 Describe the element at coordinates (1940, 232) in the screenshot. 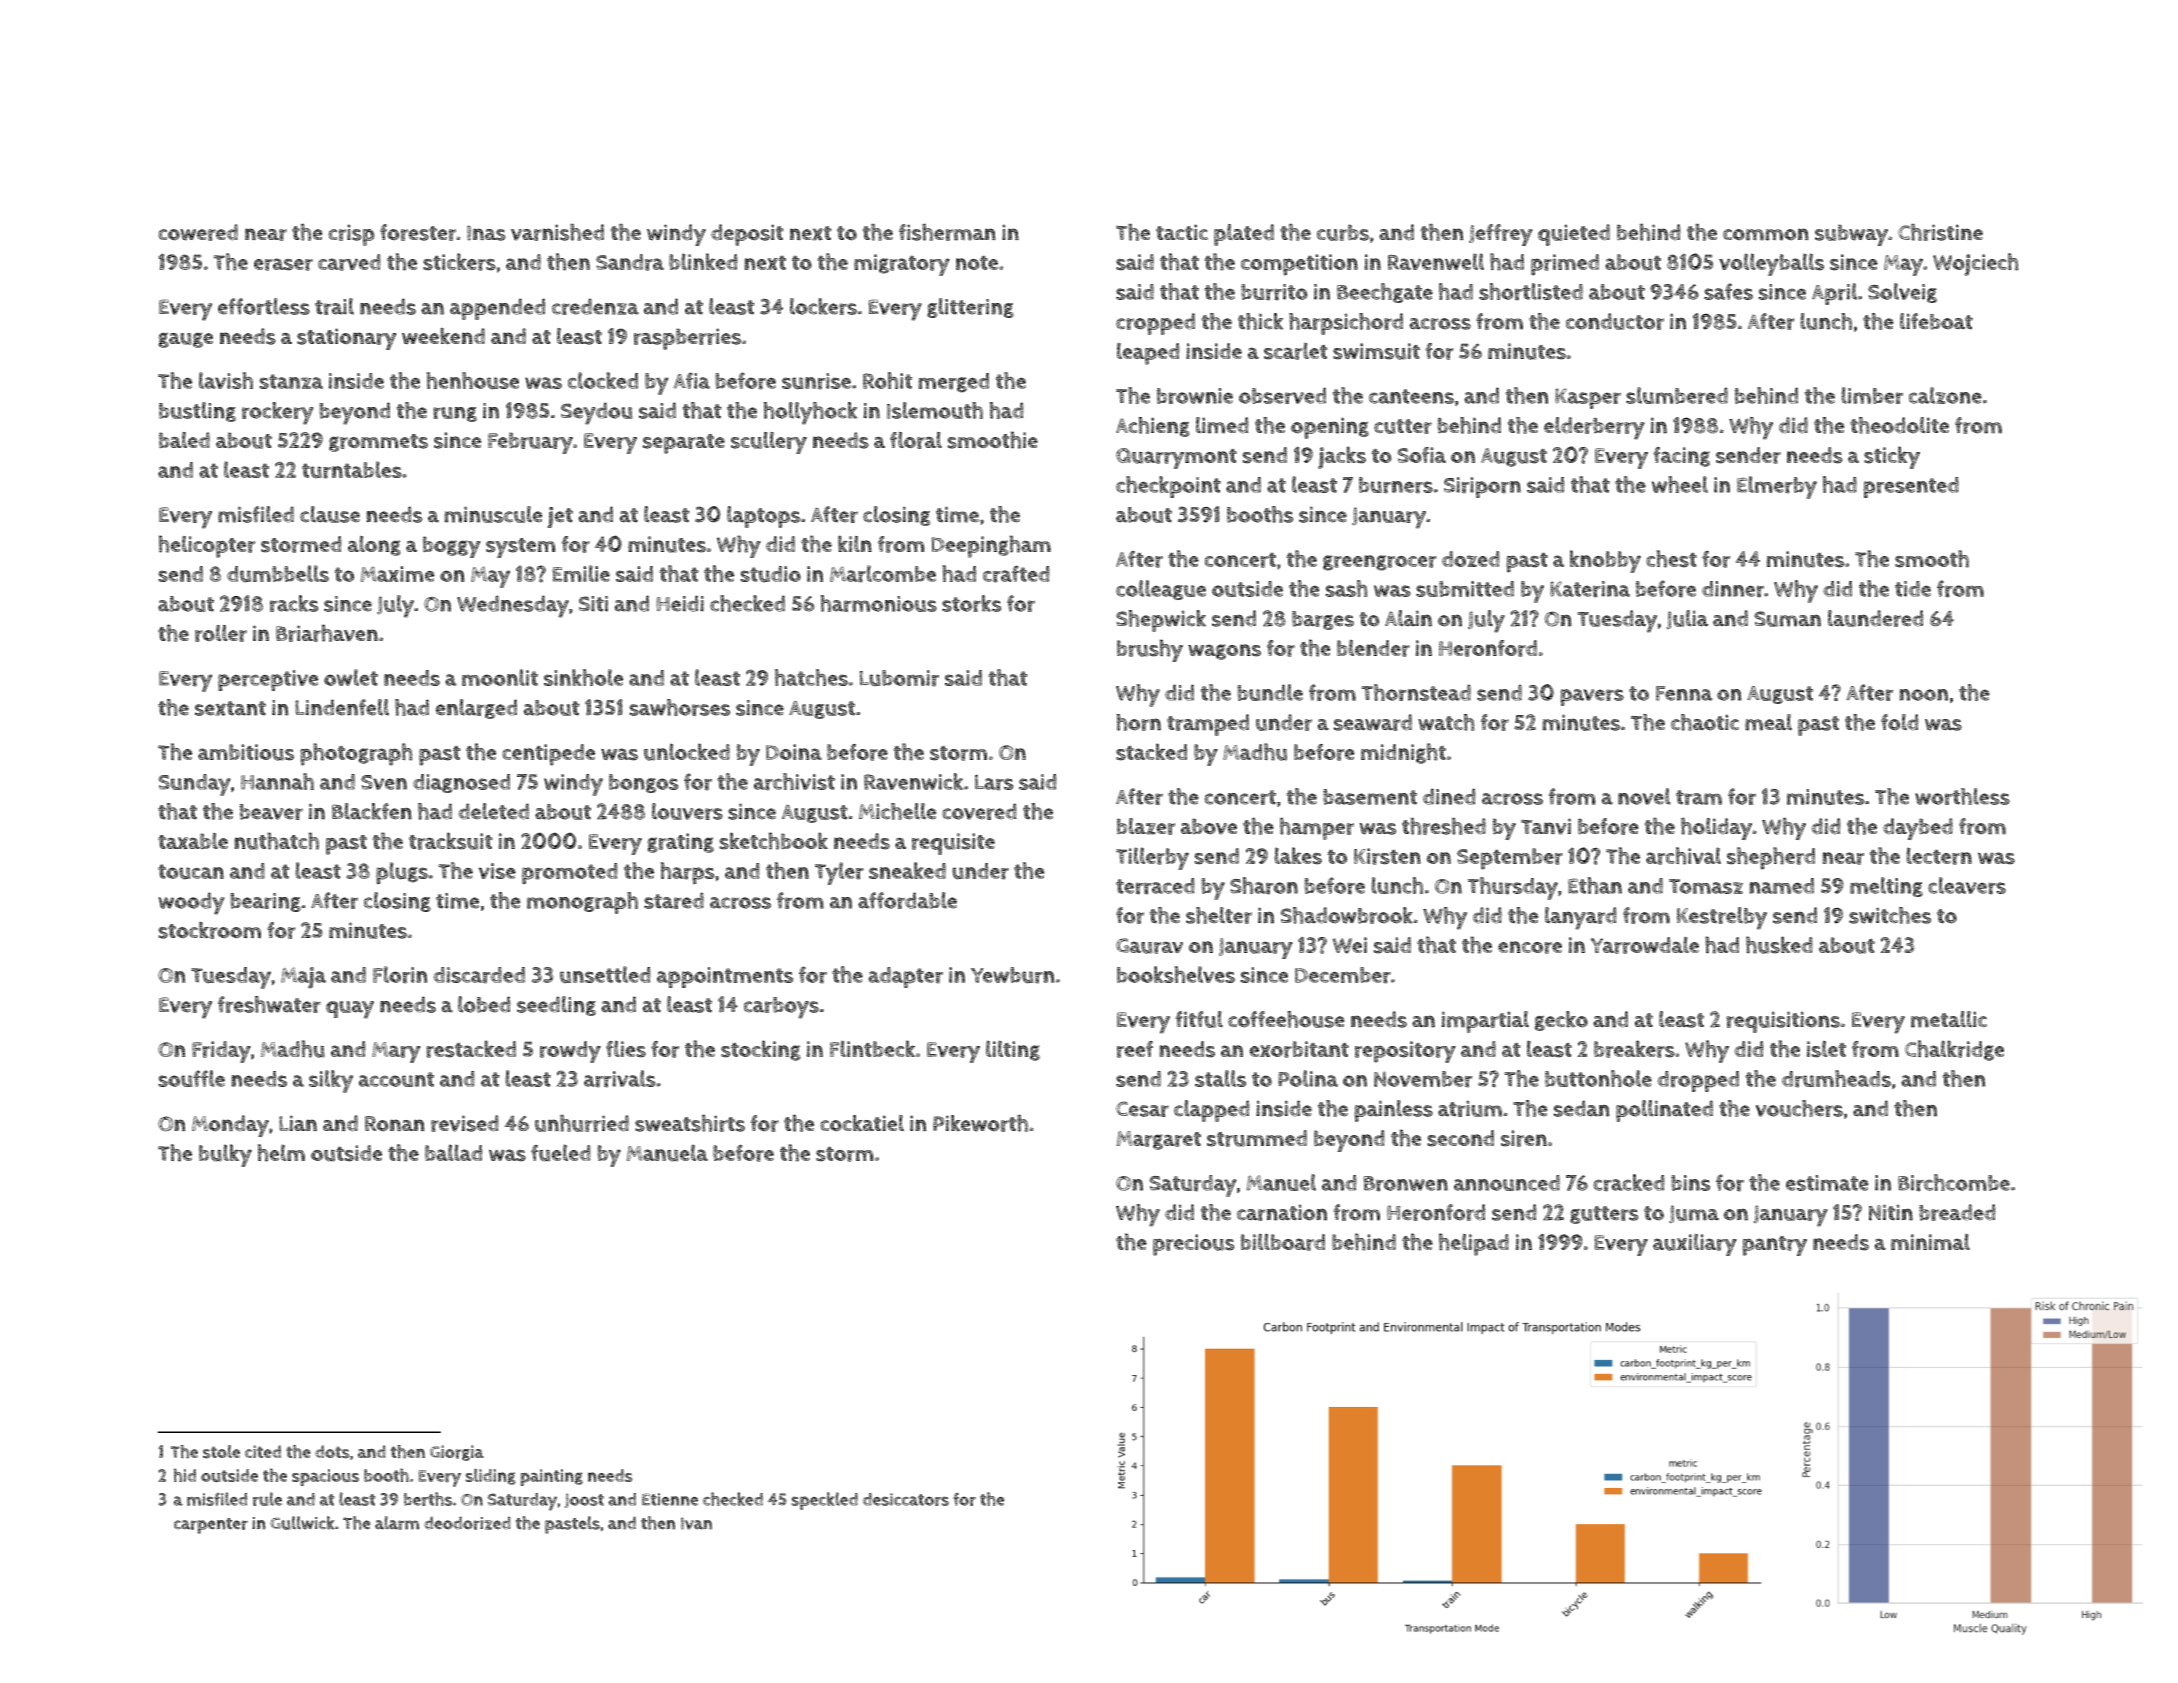

I see `Christine` at that location.
